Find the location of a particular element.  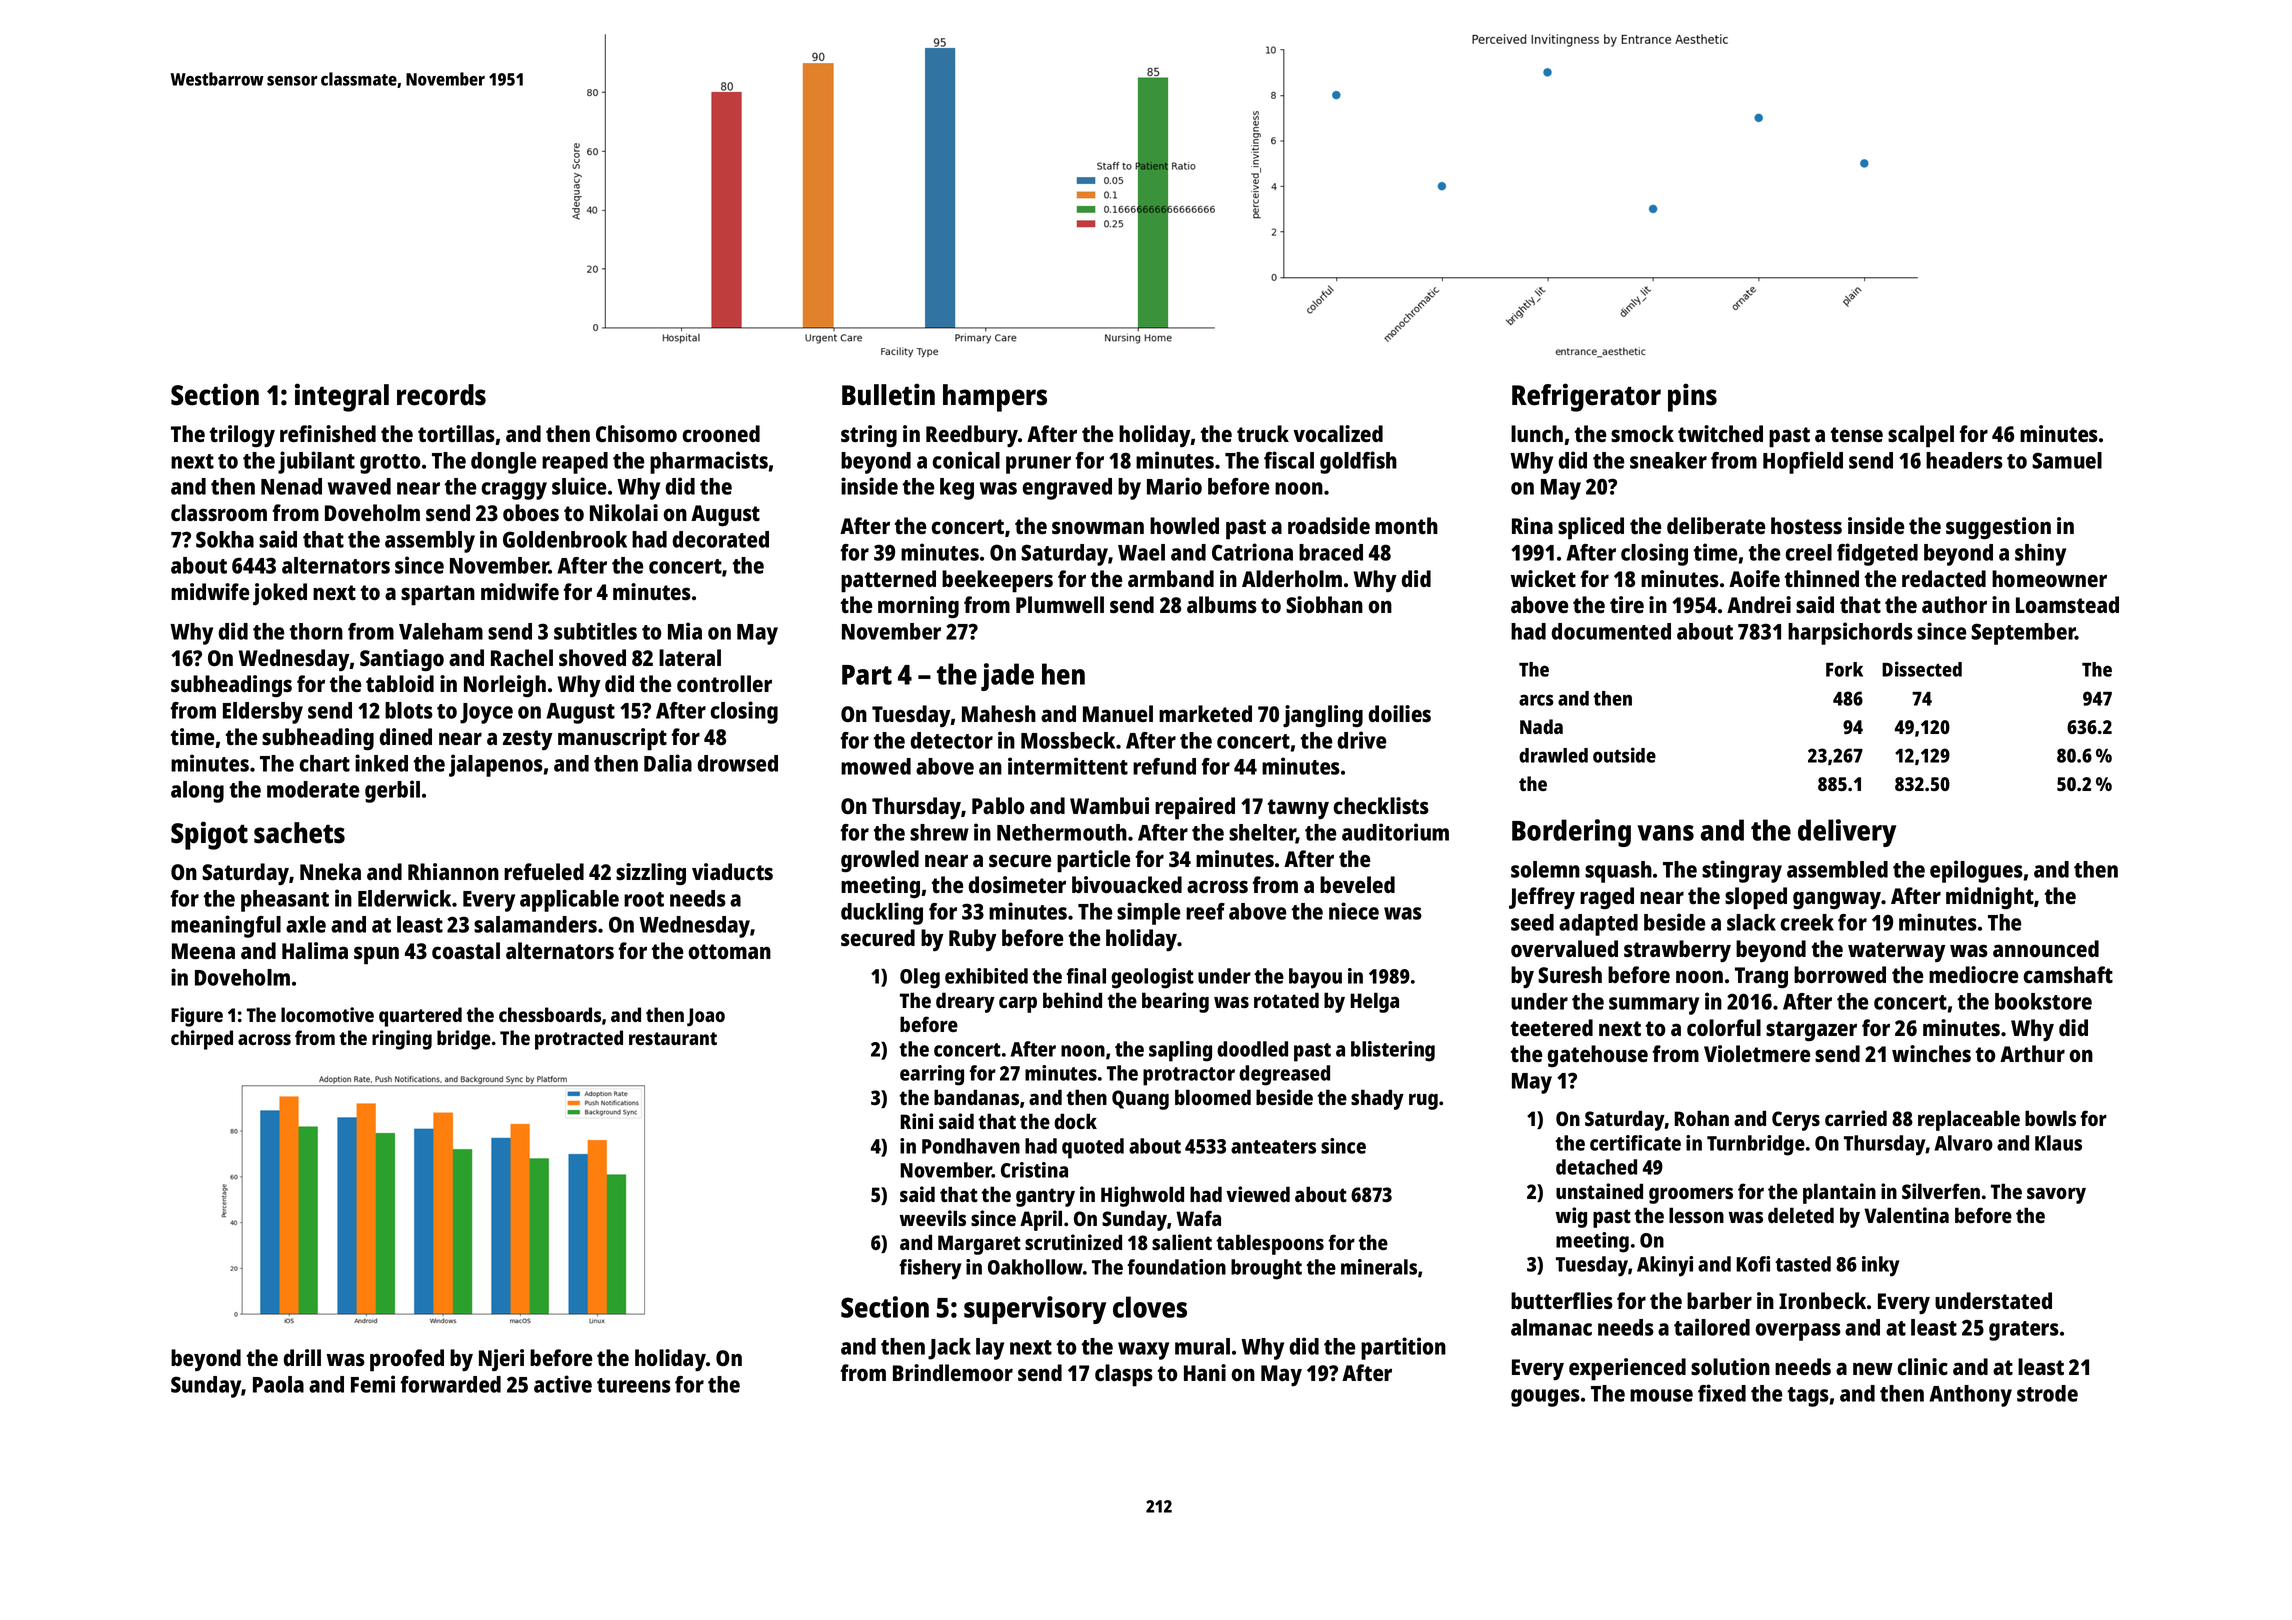

Anthony is located at coordinates (1970, 1396).
